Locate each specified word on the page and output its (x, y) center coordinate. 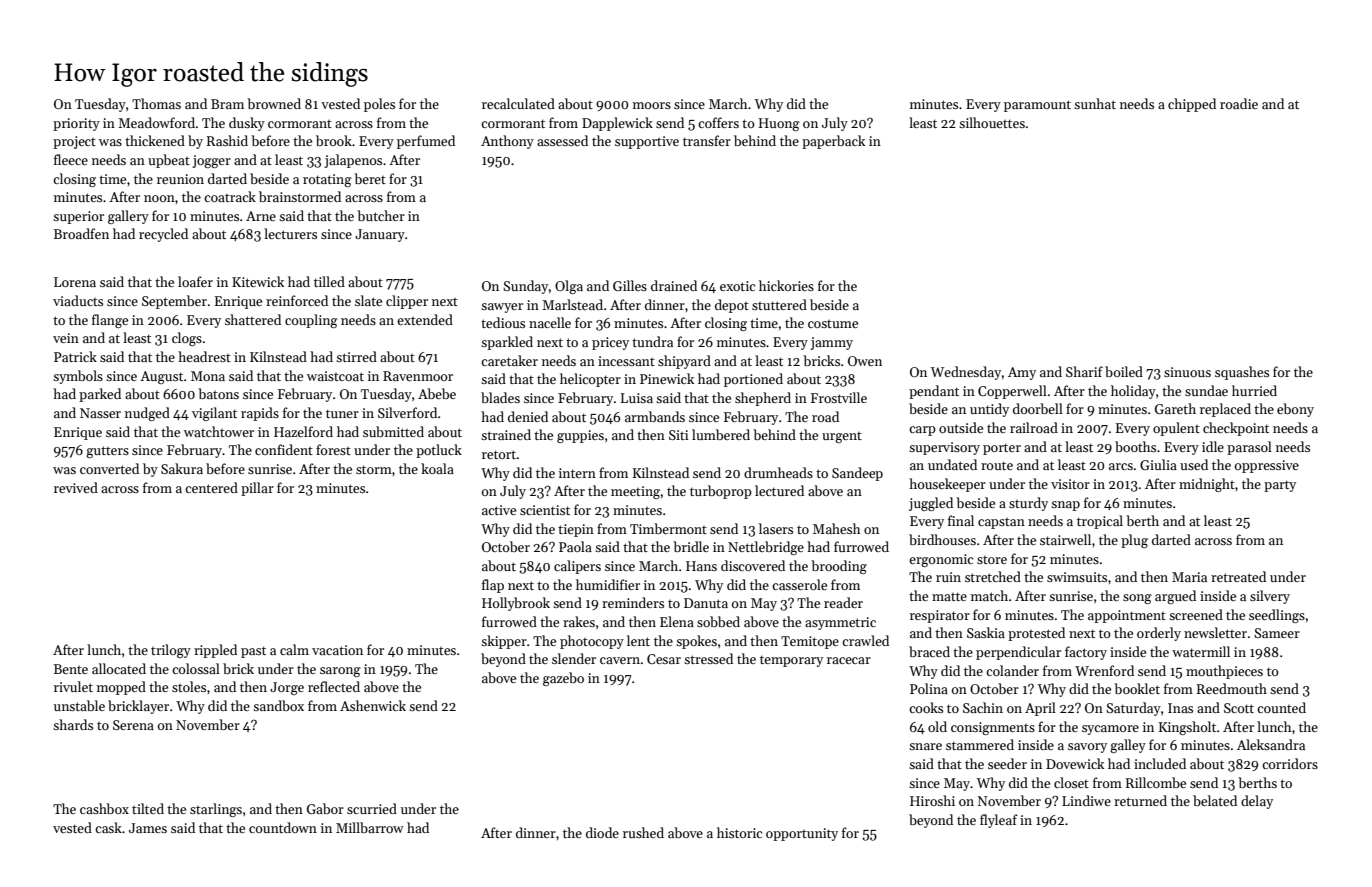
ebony (1295, 410)
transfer (707, 140)
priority (76, 124)
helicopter (590, 380)
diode (602, 832)
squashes (1242, 373)
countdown (283, 827)
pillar (257, 489)
